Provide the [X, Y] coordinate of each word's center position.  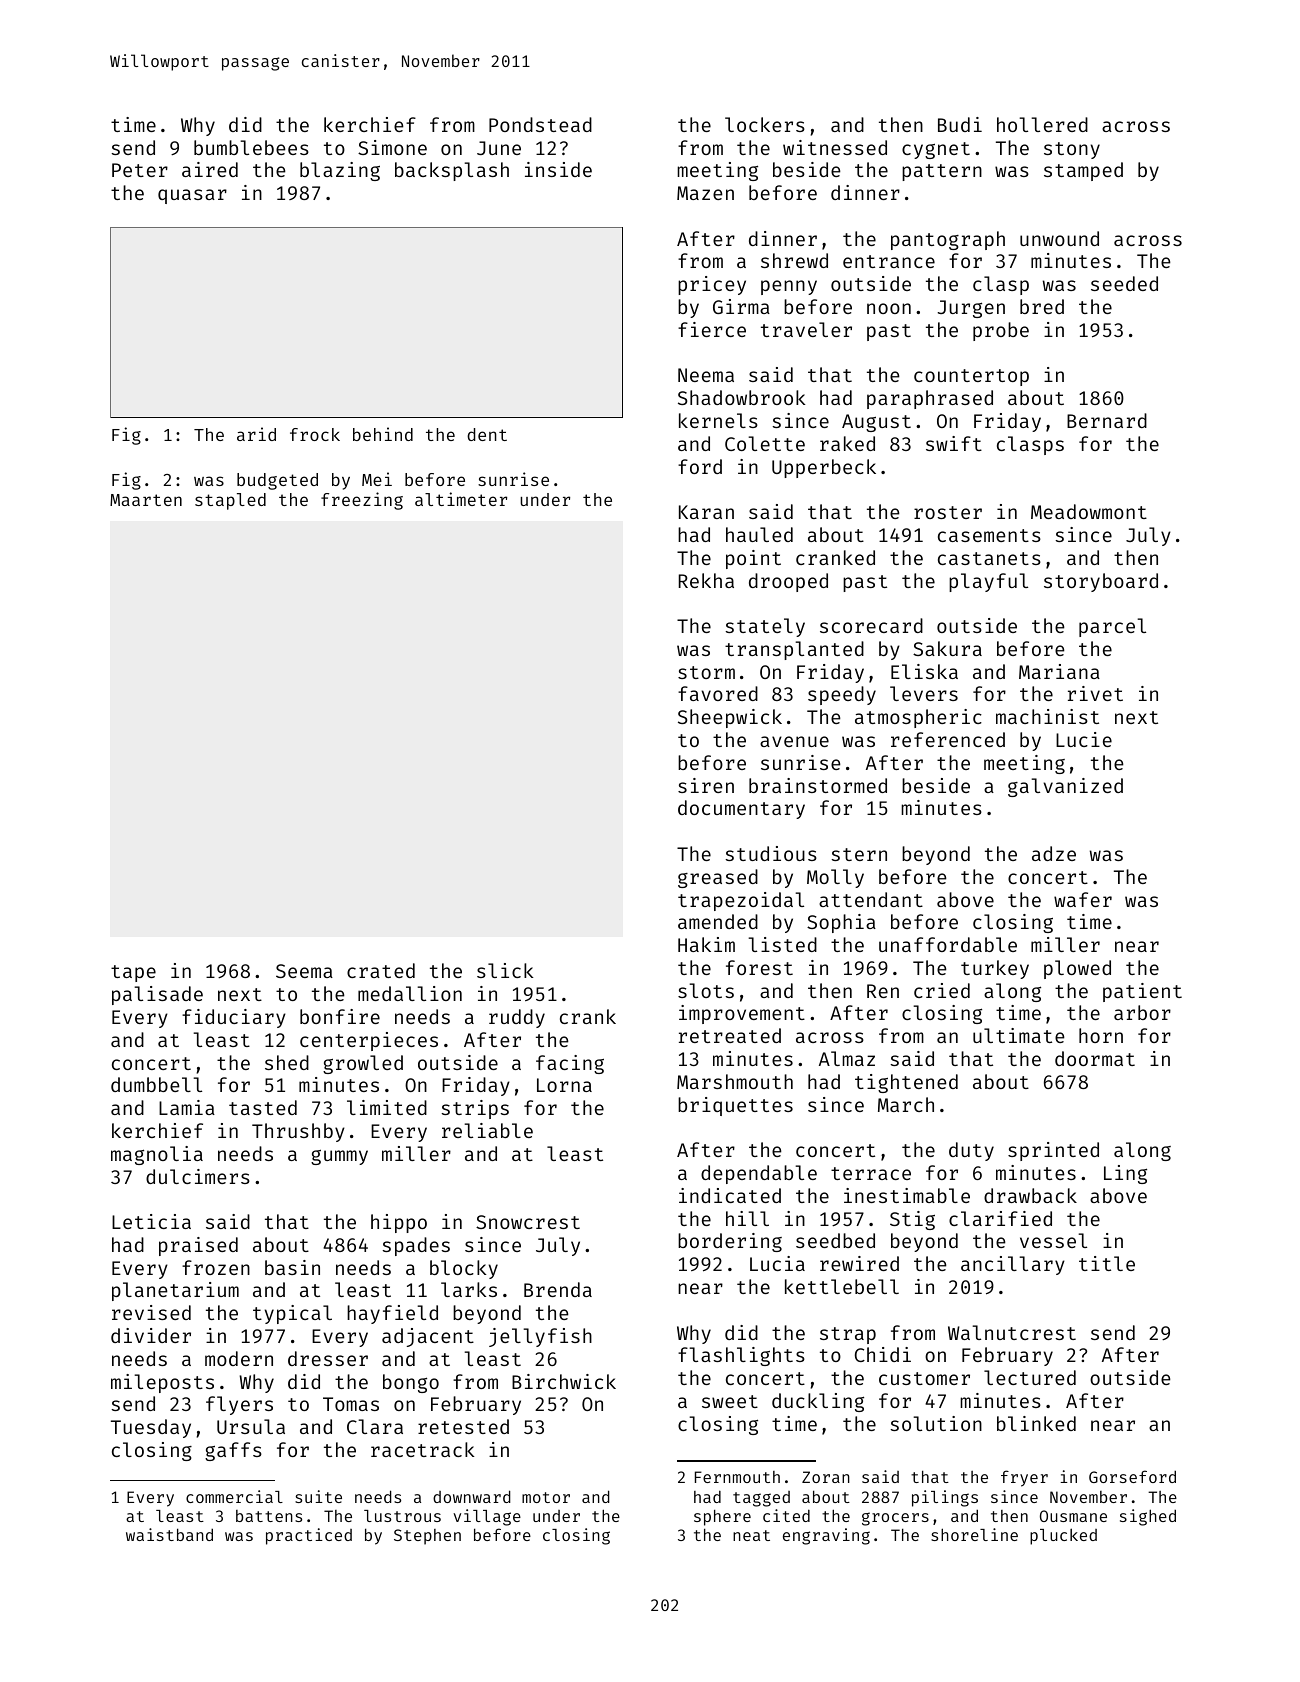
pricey [712, 285]
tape [133, 973]
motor [546, 1497]
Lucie [1084, 739]
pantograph [948, 240]
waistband [169, 1534]
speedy [842, 695]
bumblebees [251, 147]
